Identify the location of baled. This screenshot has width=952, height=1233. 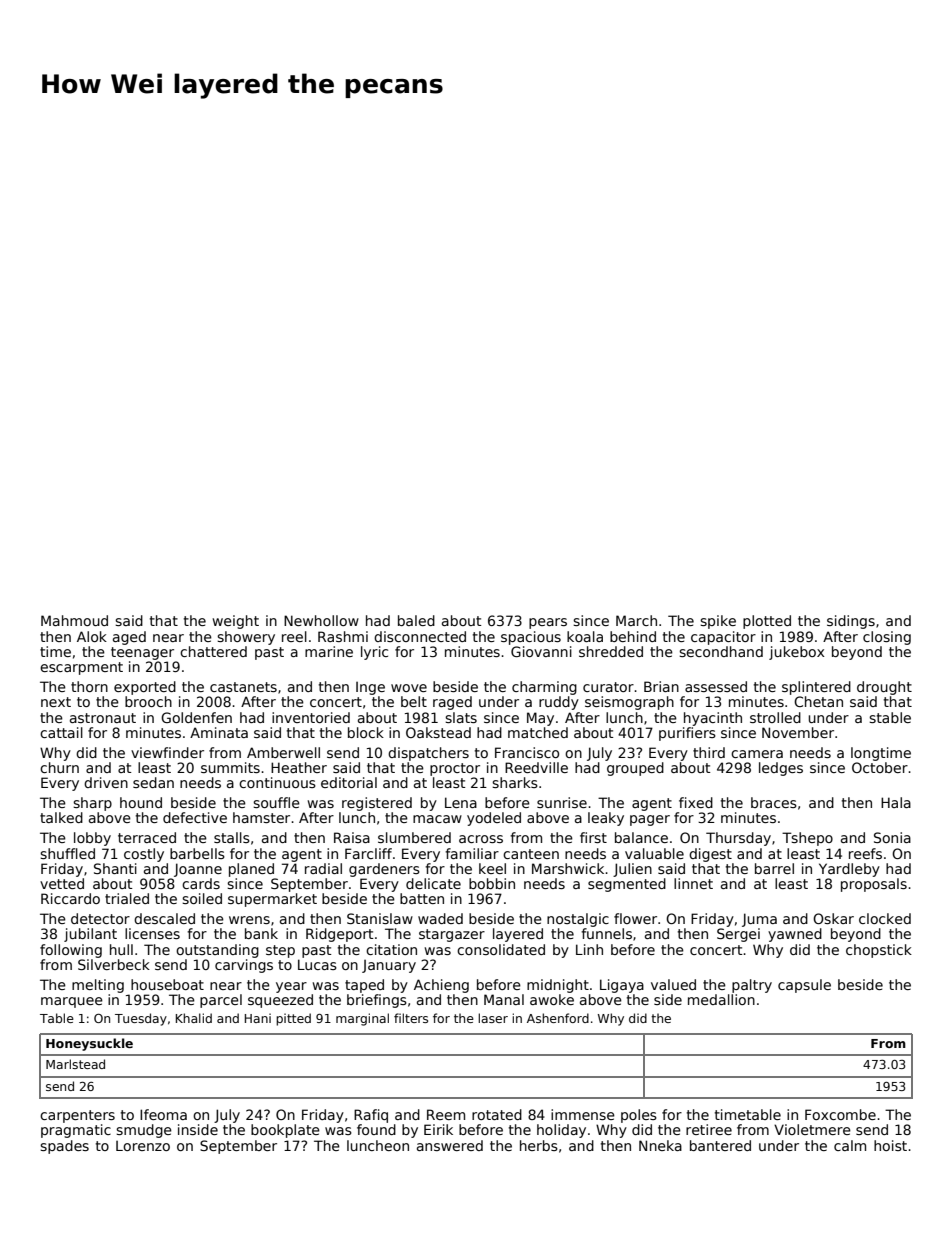
(416, 620).
